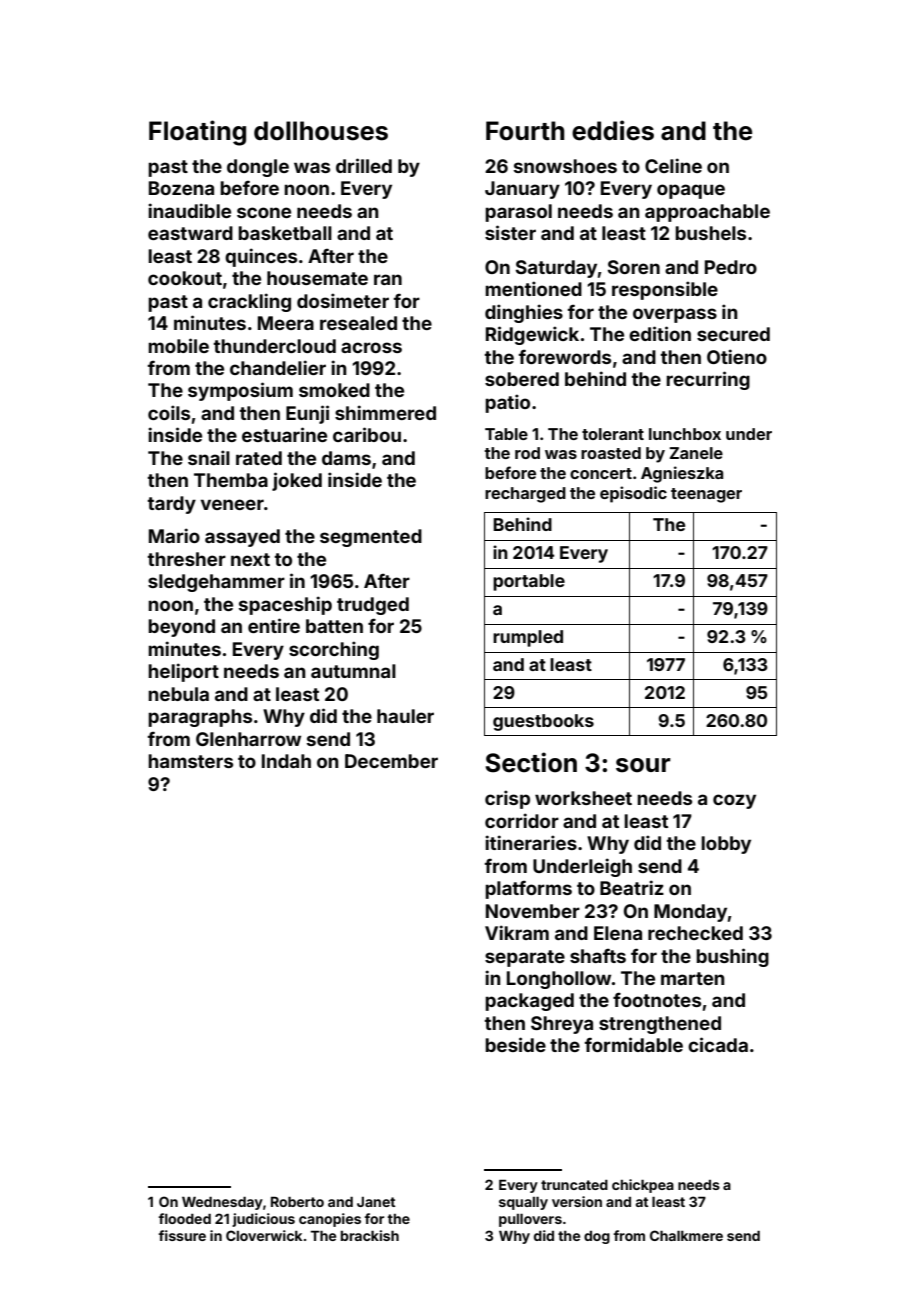  I want to click on inaudible, so click(189, 210).
